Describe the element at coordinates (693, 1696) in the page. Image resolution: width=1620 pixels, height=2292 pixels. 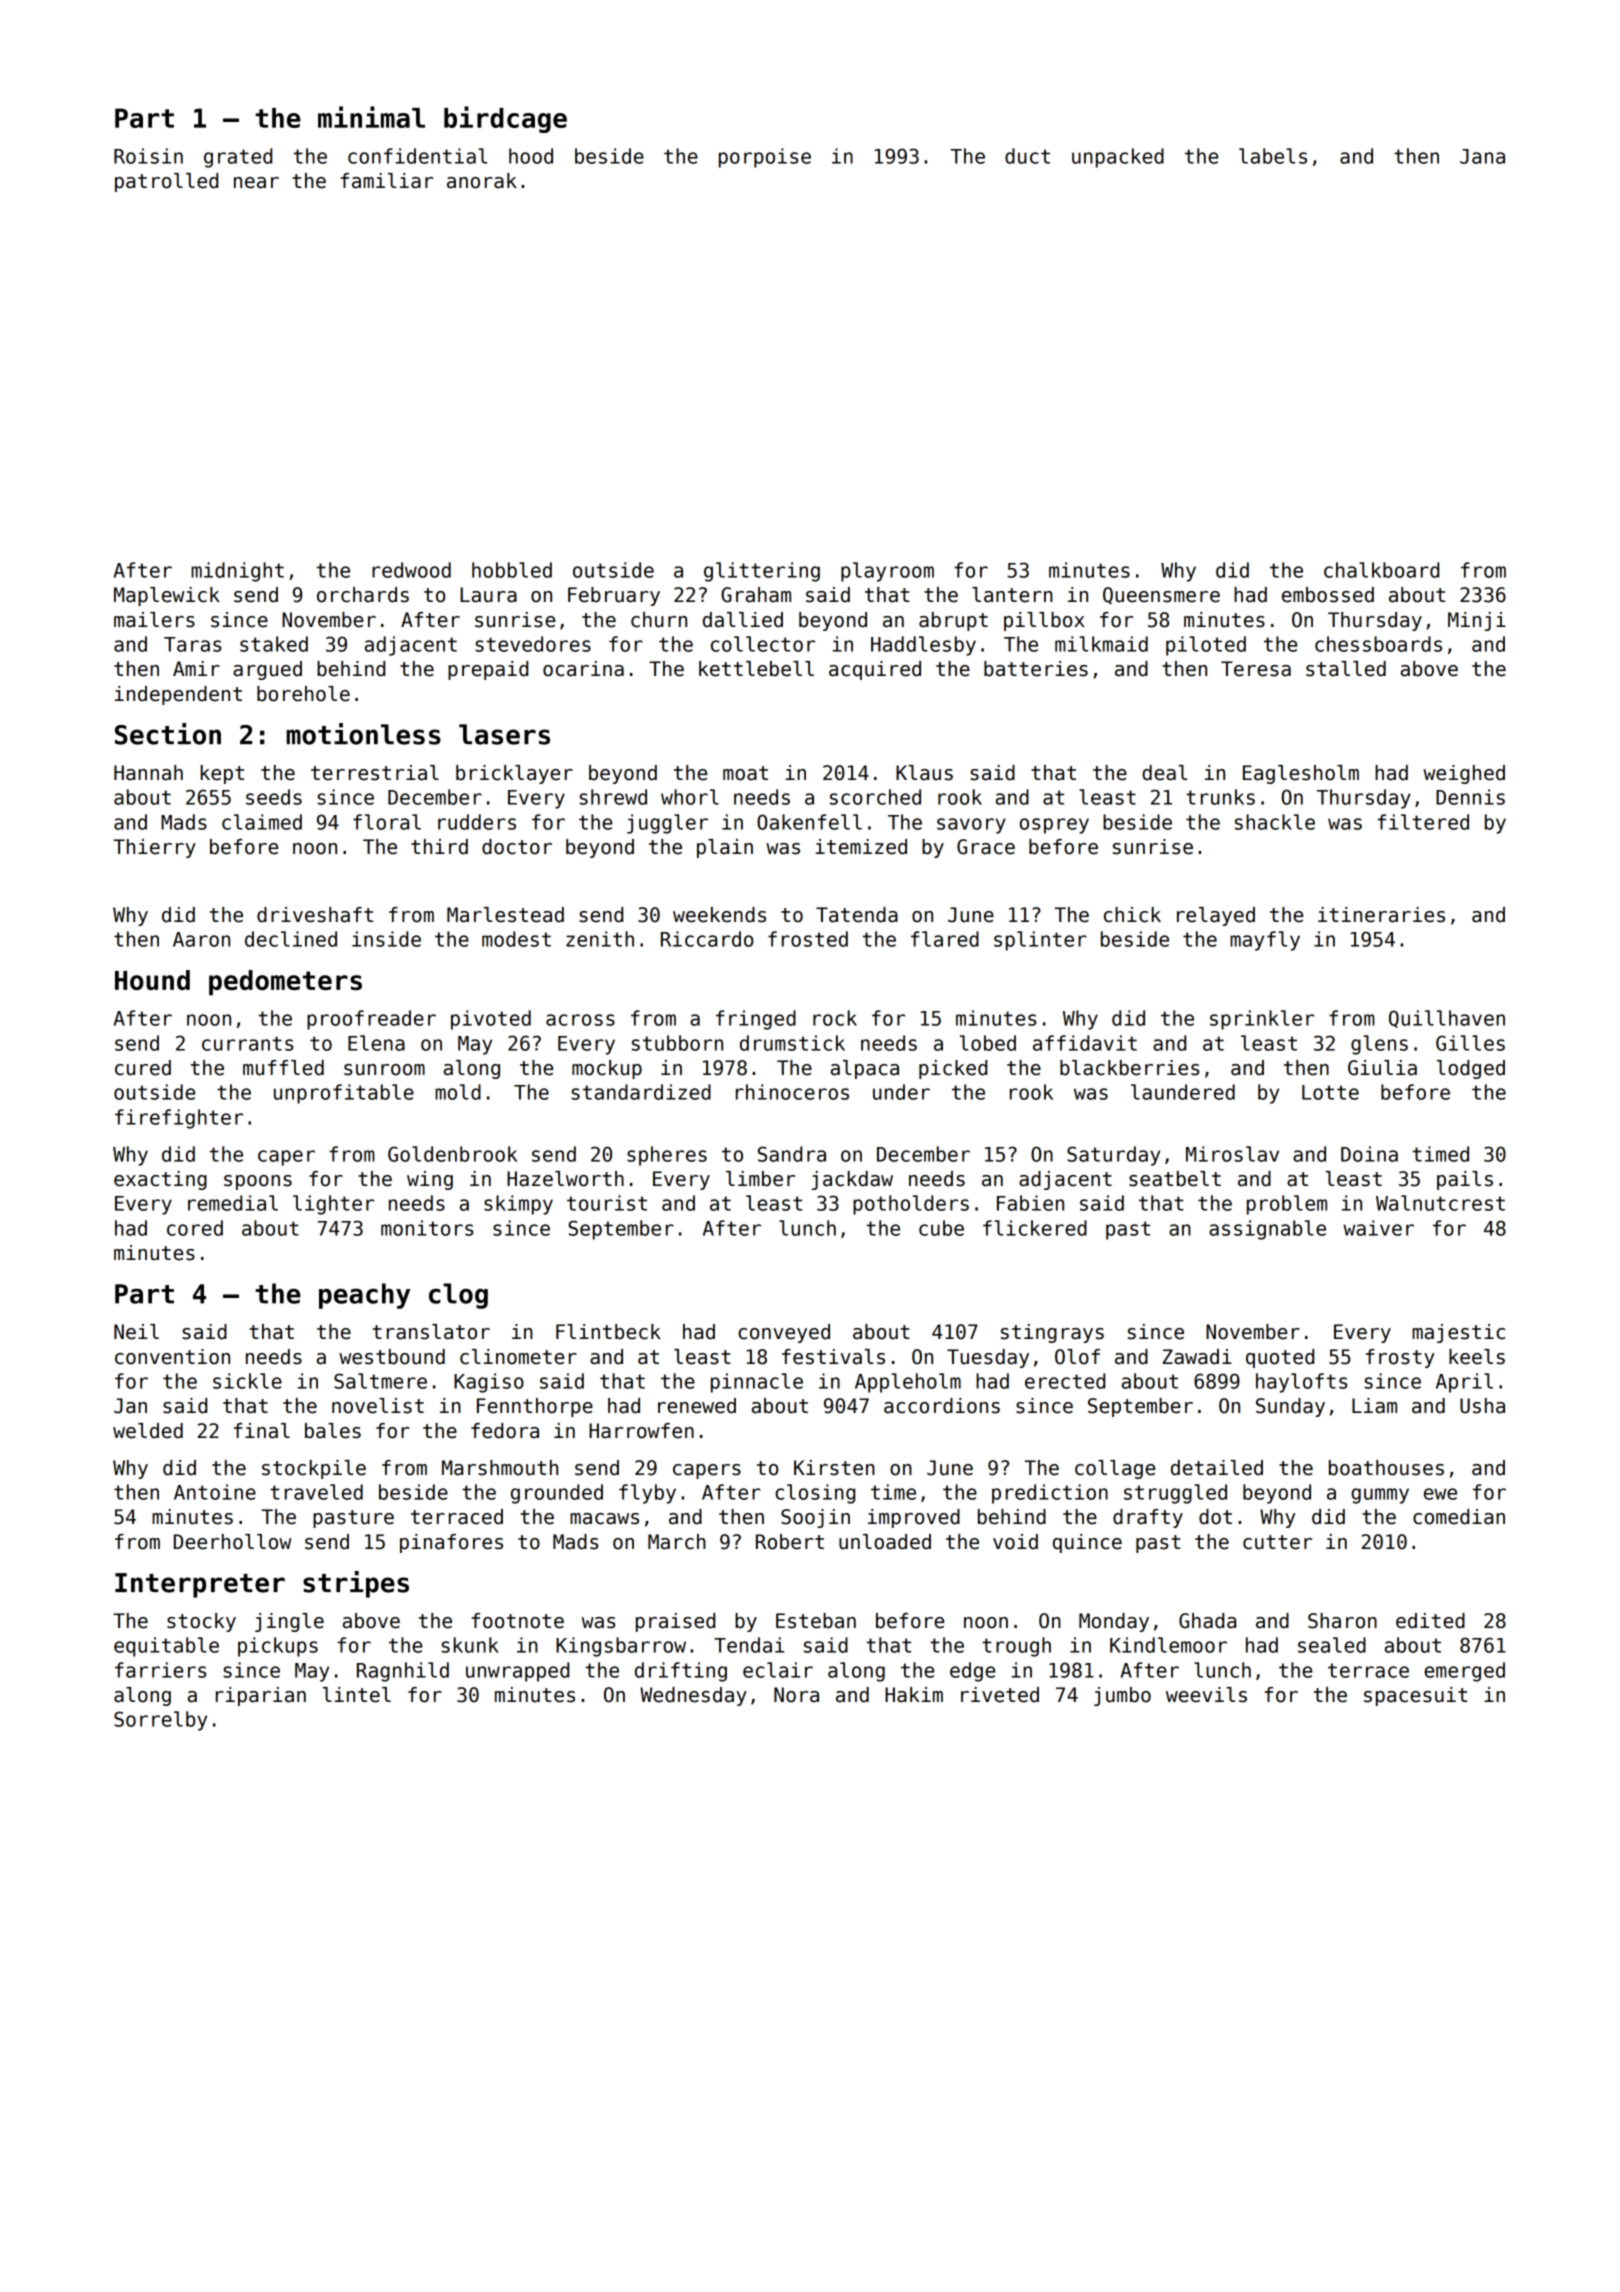
I see `Wednesday` at that location.
